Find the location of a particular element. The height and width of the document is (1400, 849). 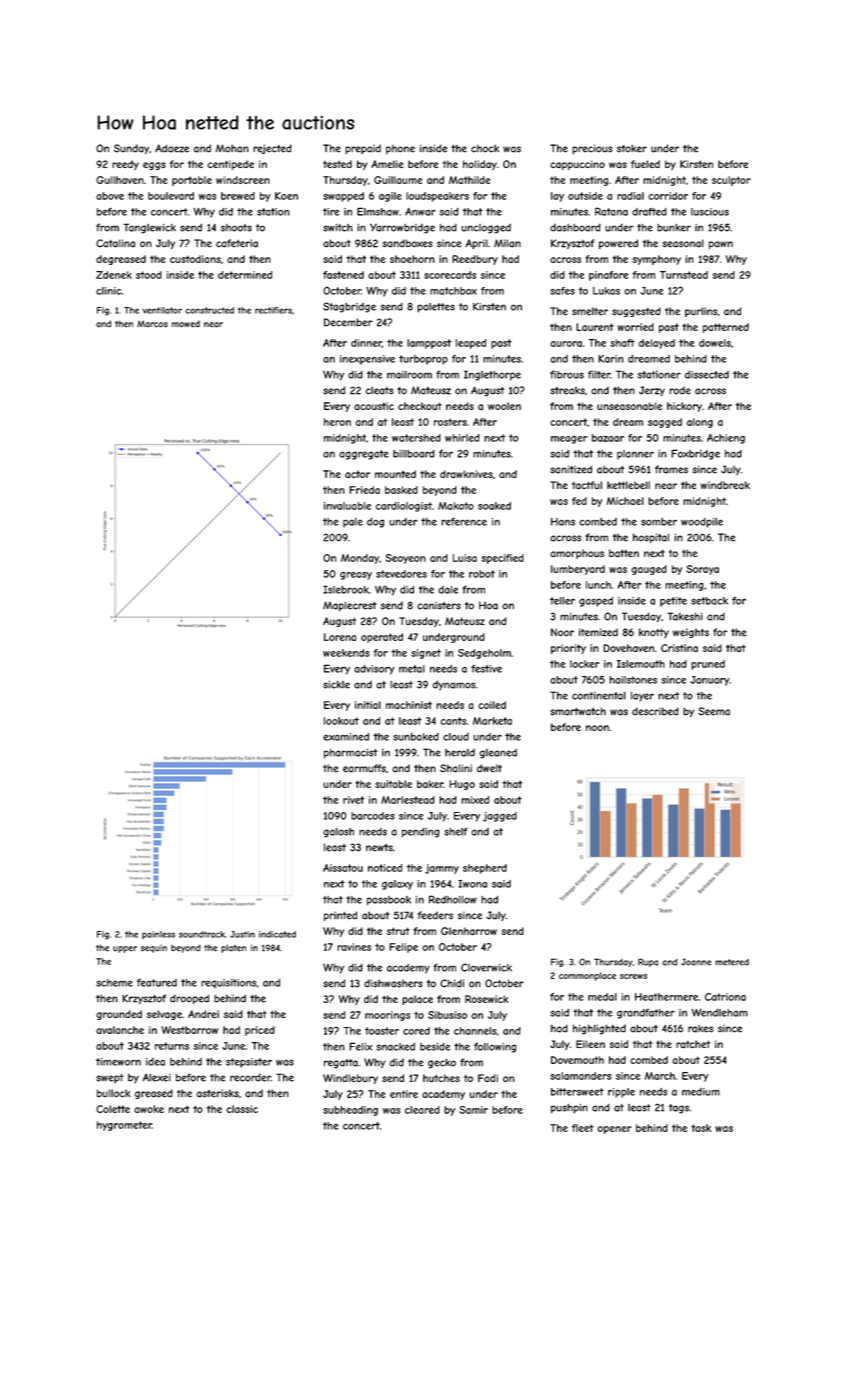

purlins is located at coordinates (701, 312).
